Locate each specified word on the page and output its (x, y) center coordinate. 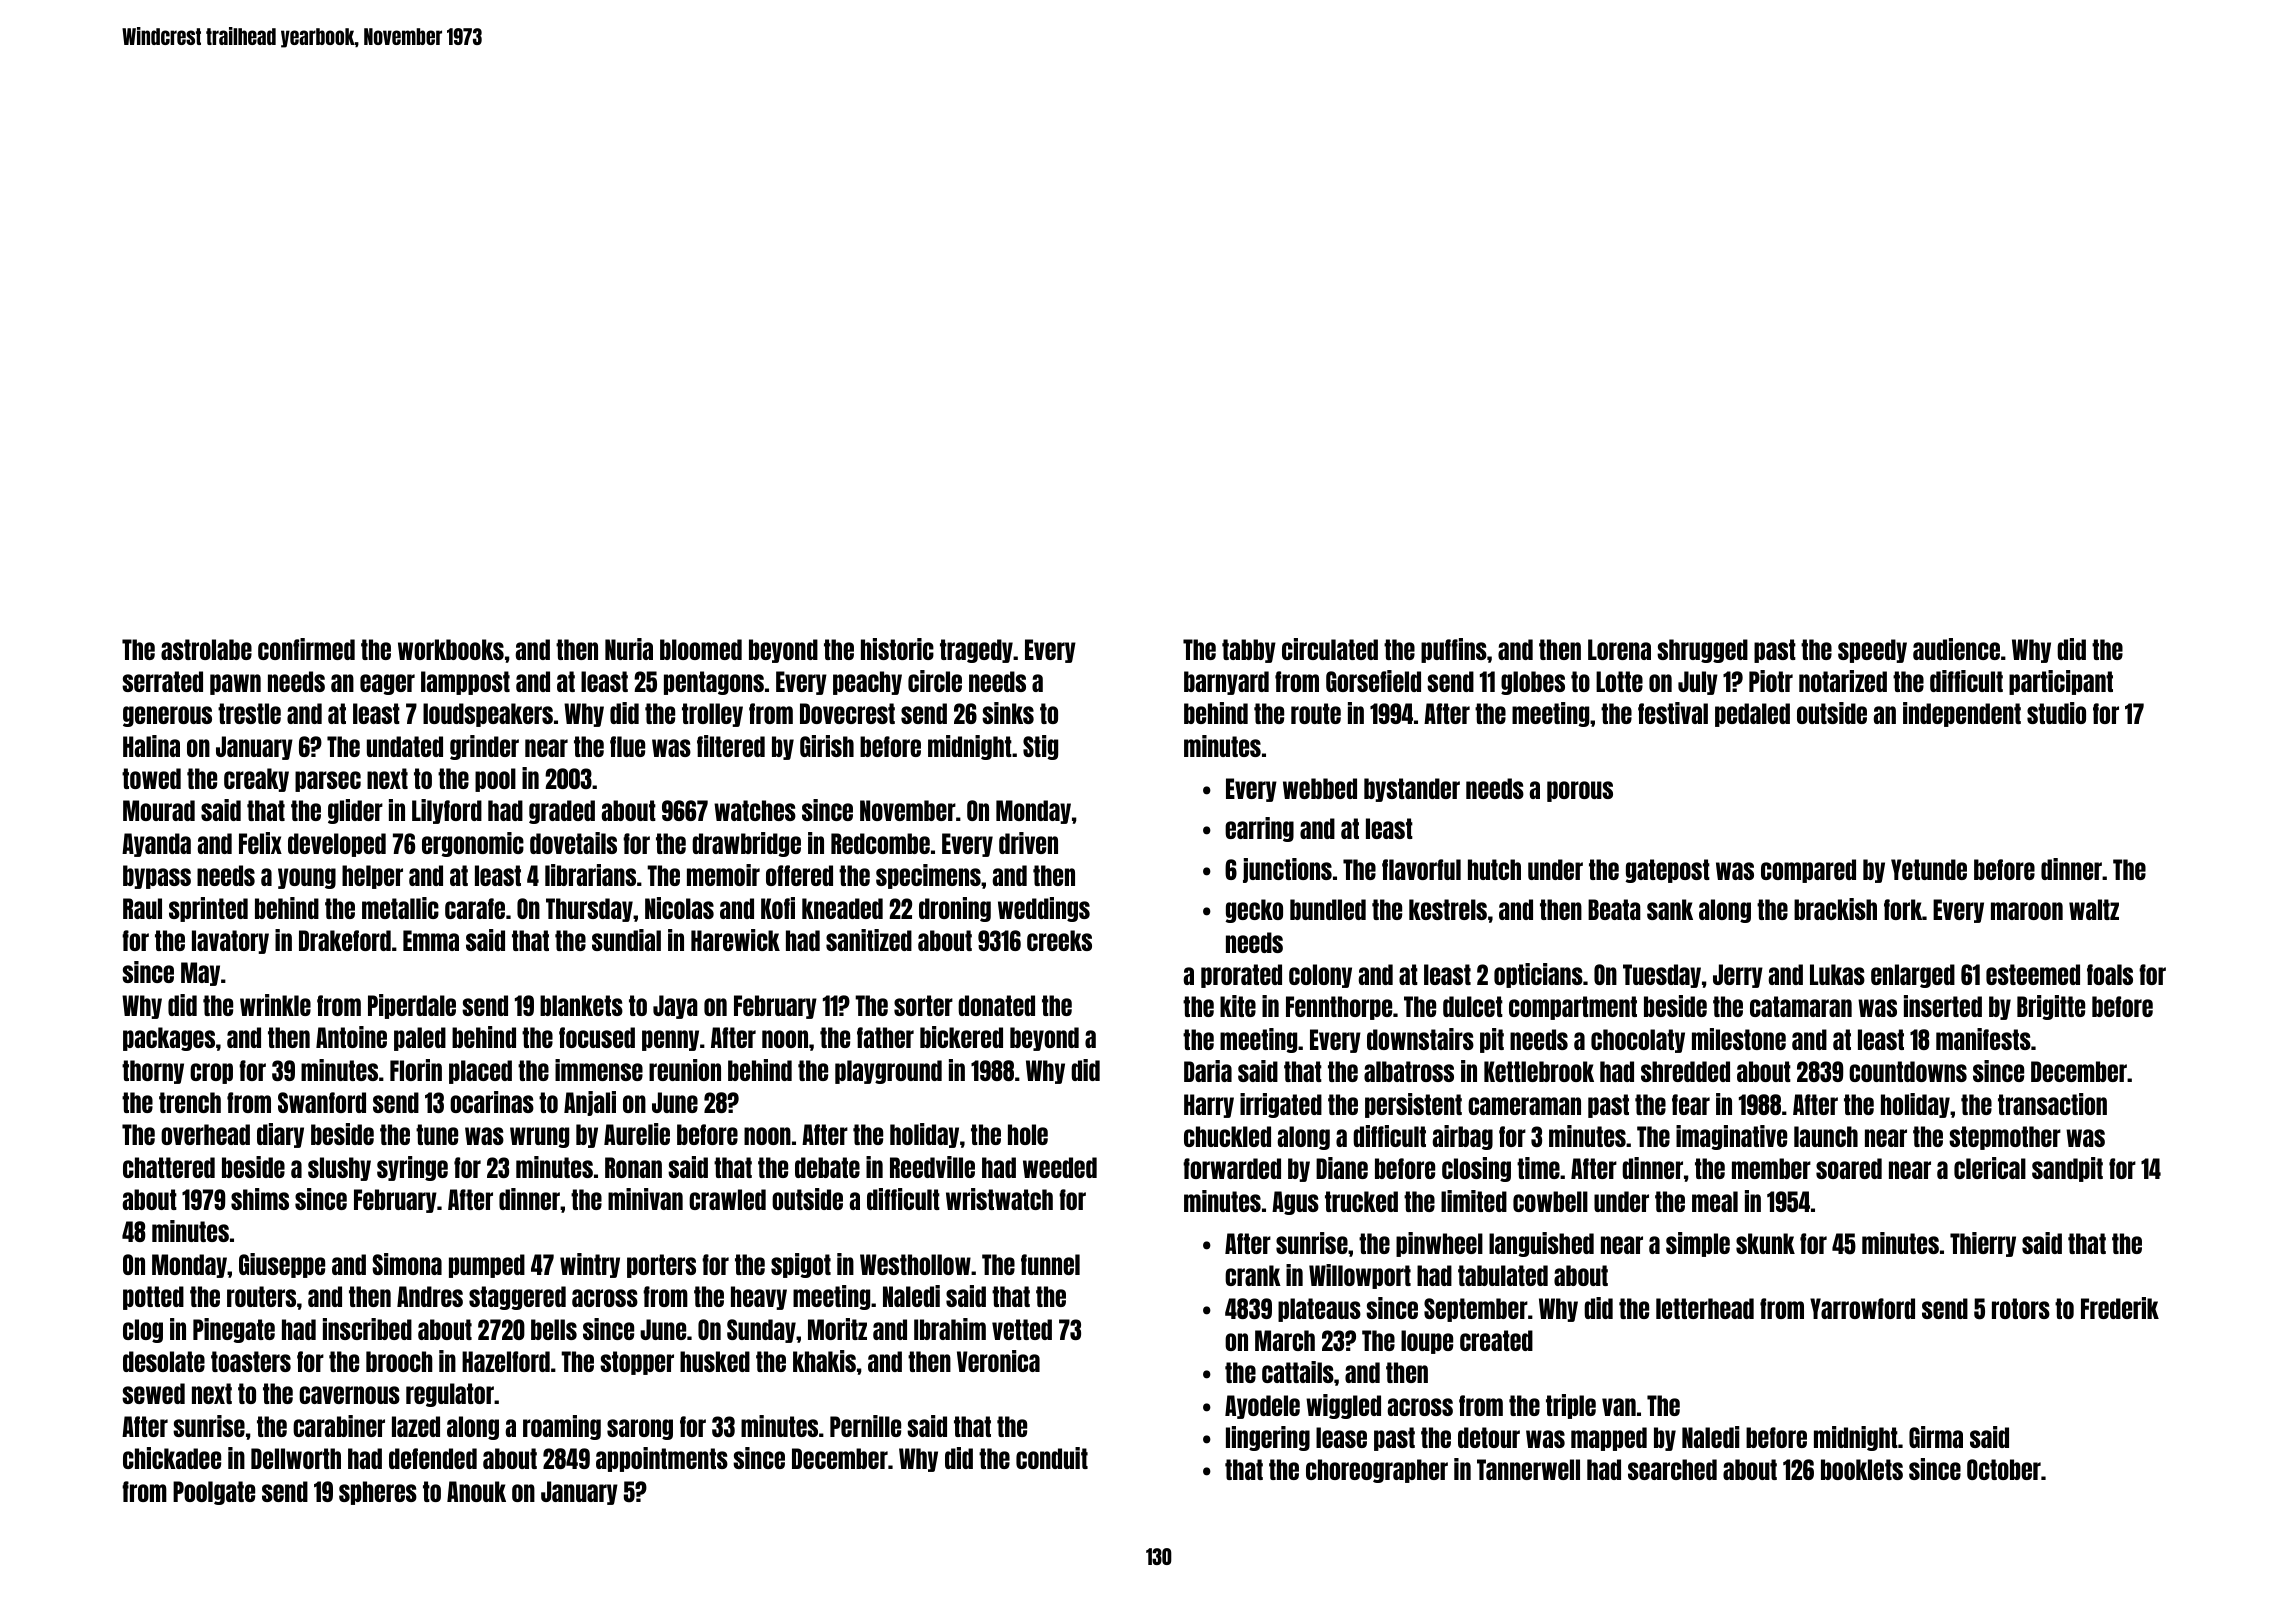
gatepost (1668, 871)
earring (1259, 829)
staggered (517, 1298)
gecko (1254, 911)
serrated (162, 681)
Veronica (998, 1361)
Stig (1040, 747)
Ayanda (156, 845)
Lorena (1619, 649)
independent (1962, 714)
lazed (416, 1426)
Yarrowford (1862, 1308)
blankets (581, 1005)
